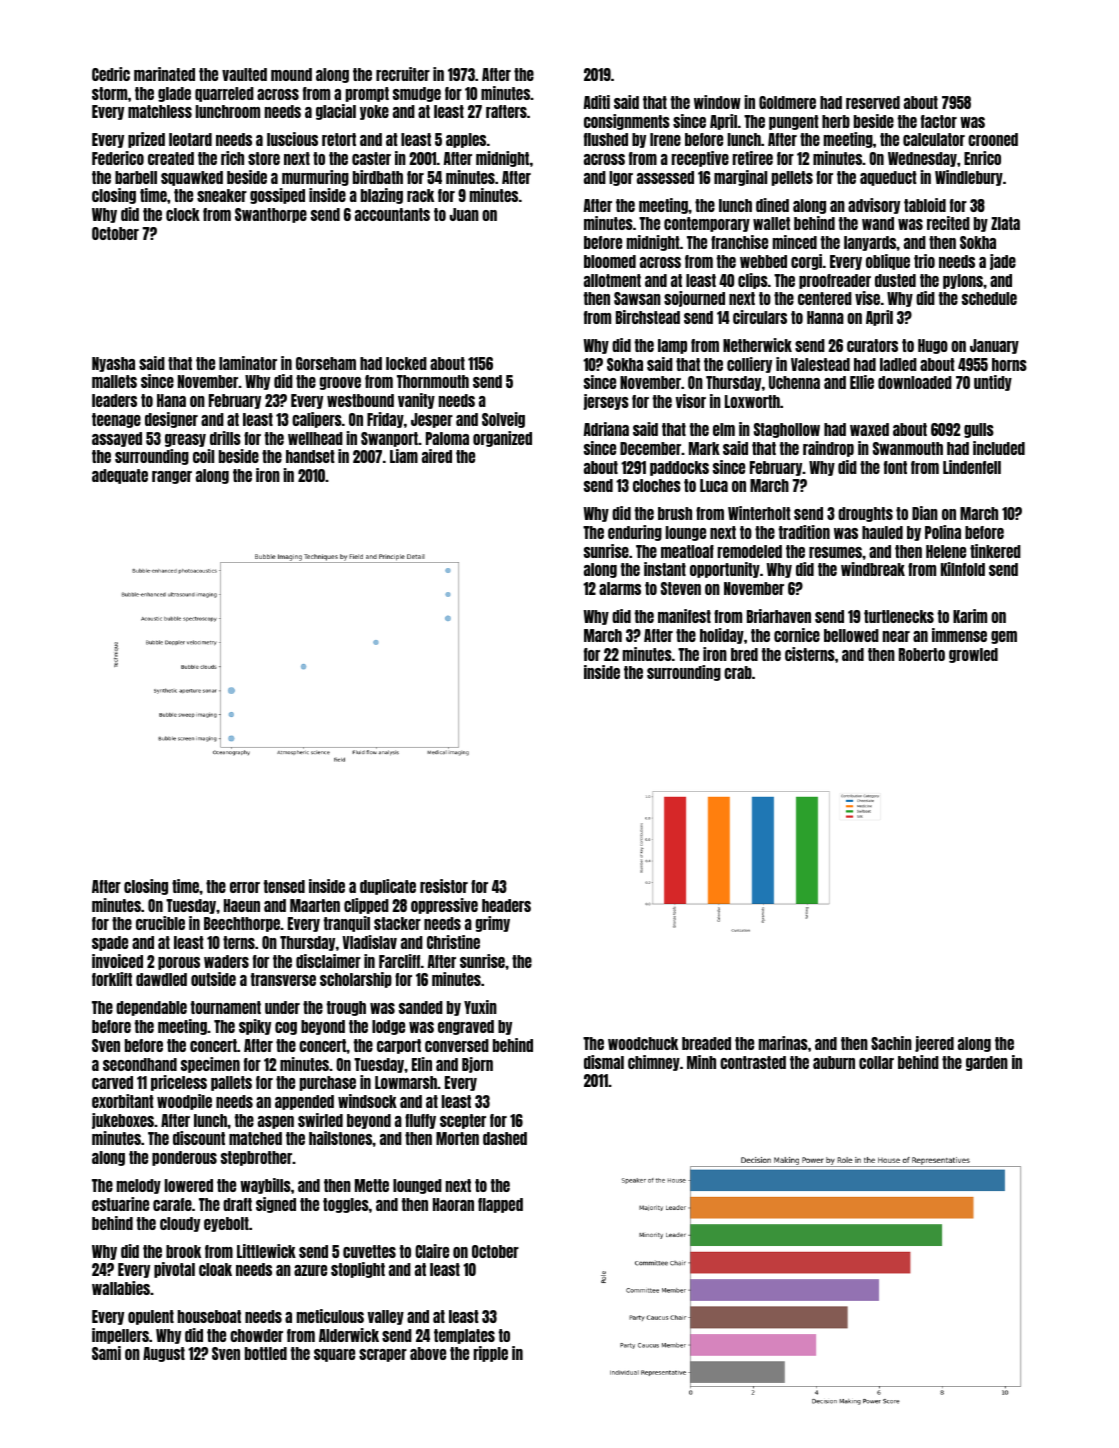 Image resolution: width=1119 pixels, height=1448 pixels. What do you see at coordinates (665, 139) in the screenshot?
I see `Irene` at bounding box center [665, 139].
